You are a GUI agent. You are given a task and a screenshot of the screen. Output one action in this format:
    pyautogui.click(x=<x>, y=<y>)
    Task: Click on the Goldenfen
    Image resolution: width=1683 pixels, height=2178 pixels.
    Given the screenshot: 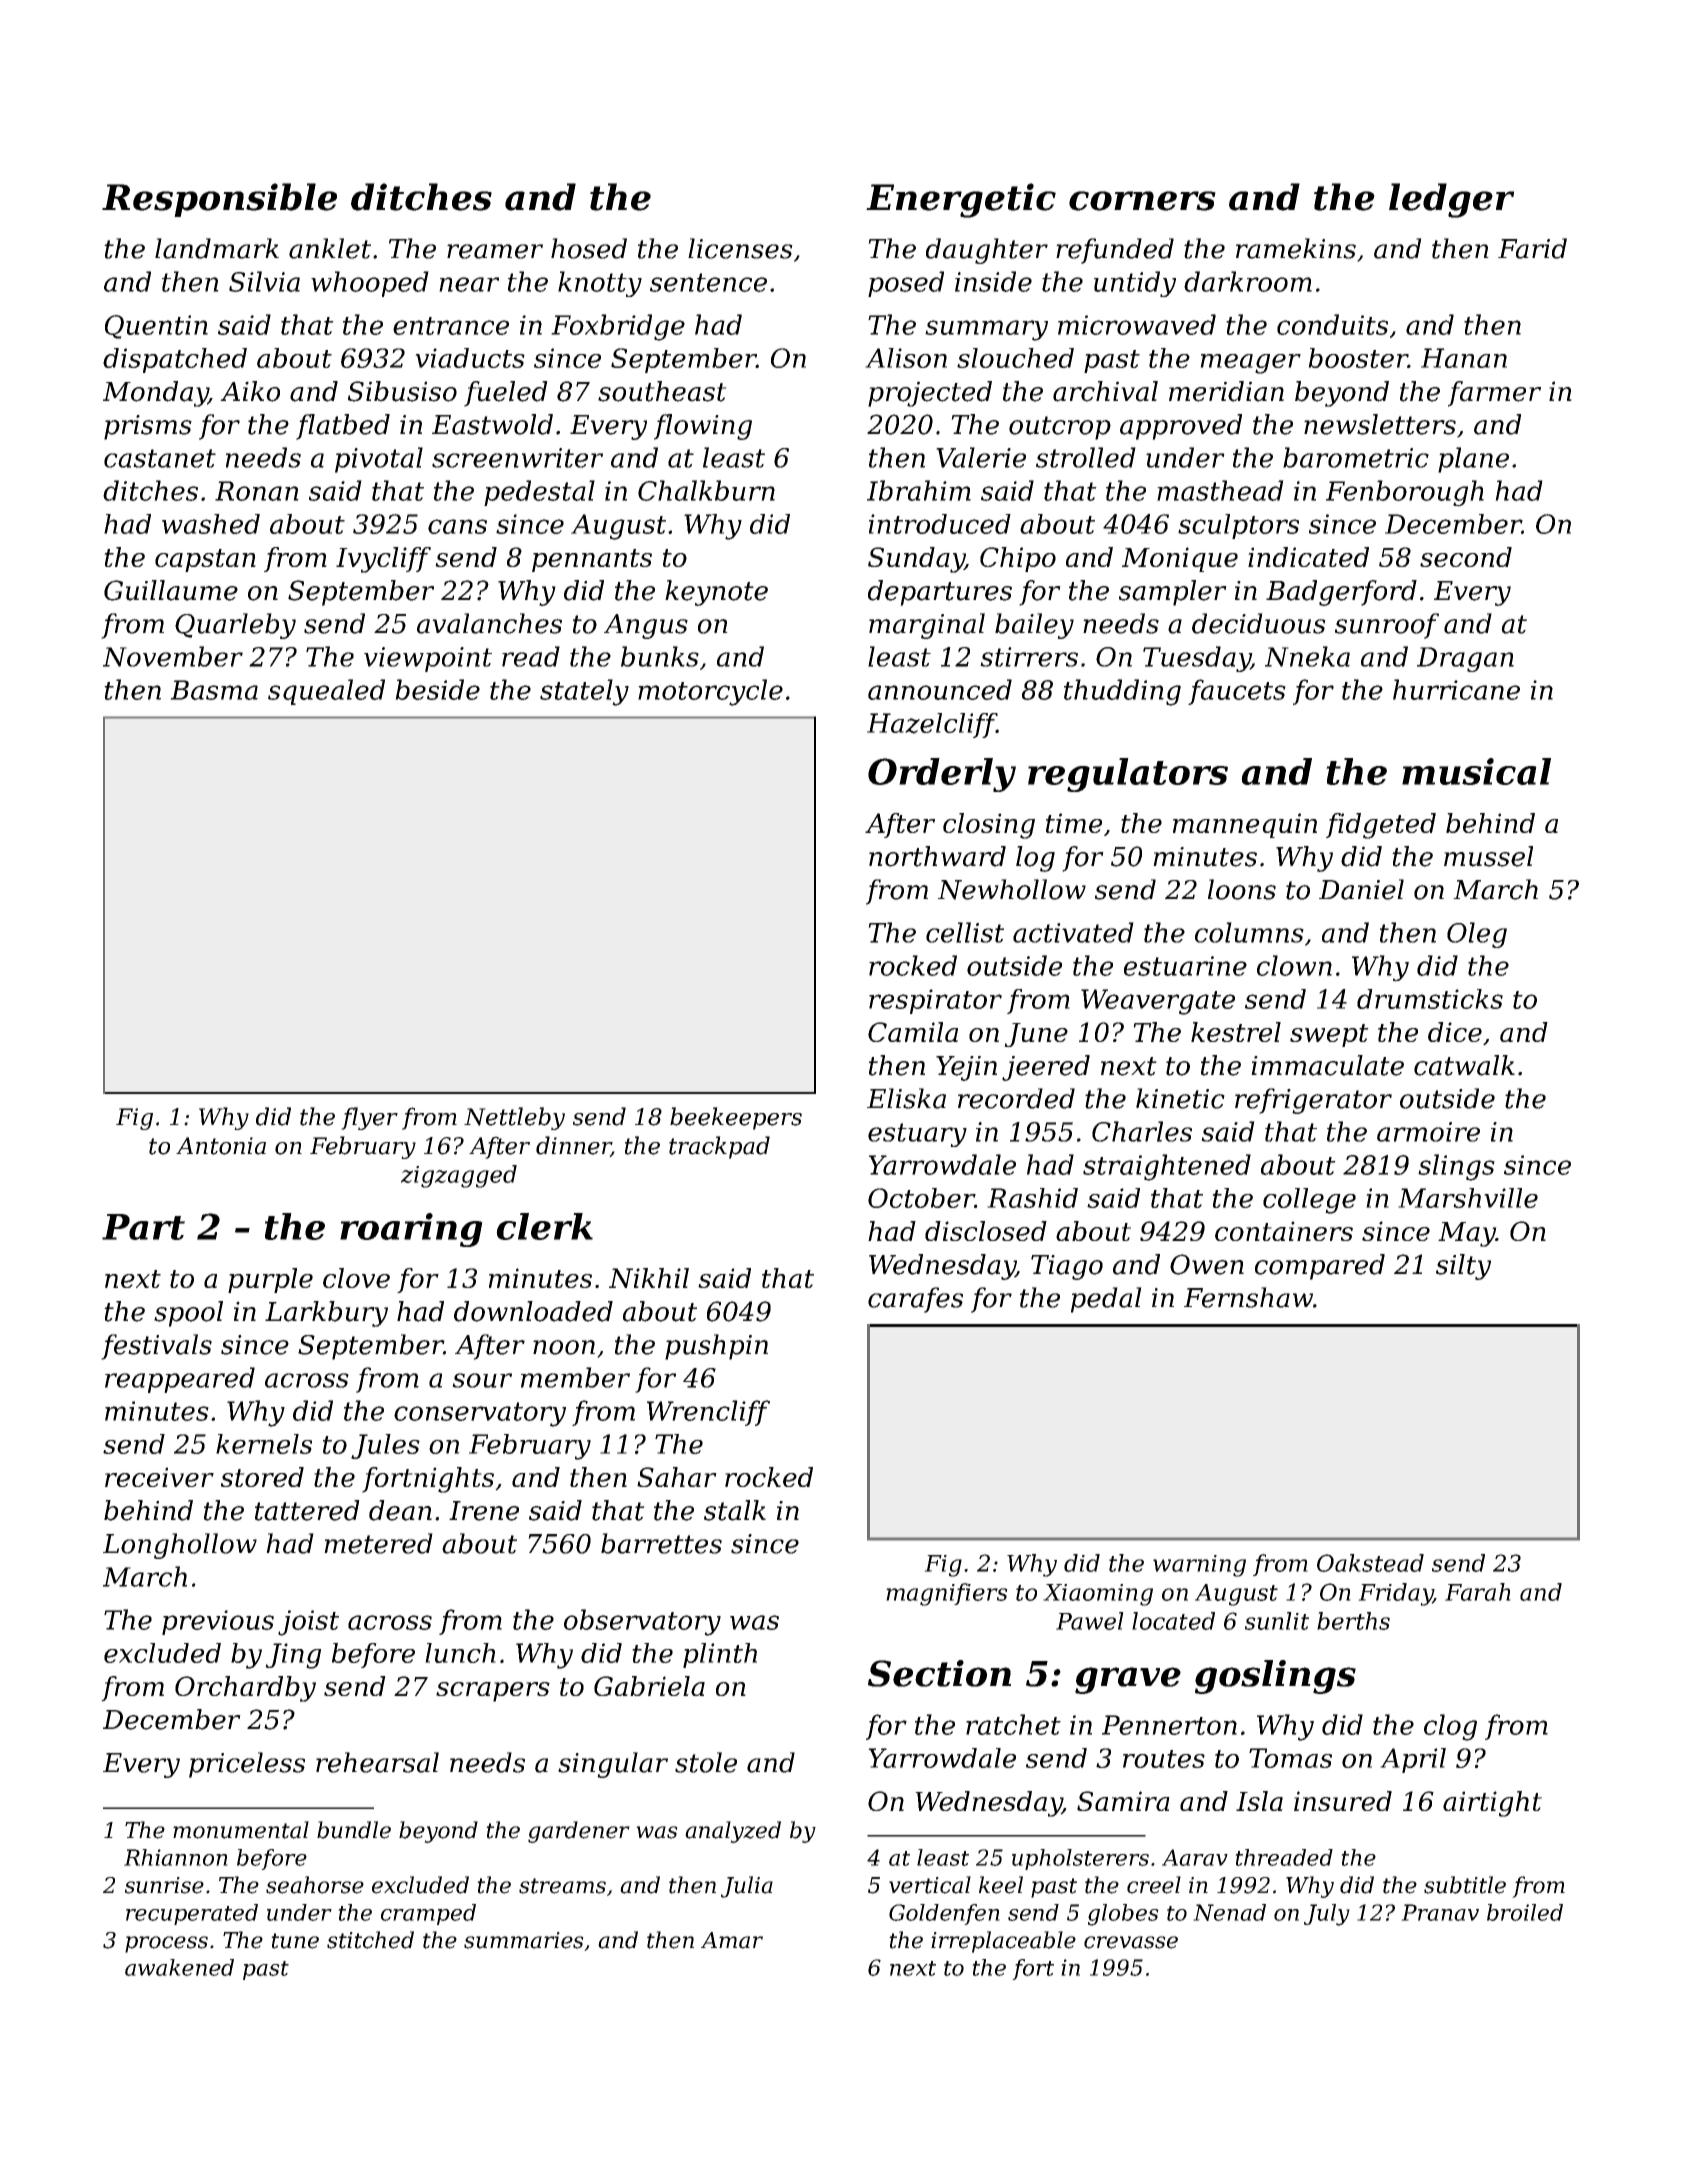 What is the action you would take?
    pyautogui.click(x=944, y=1914)
